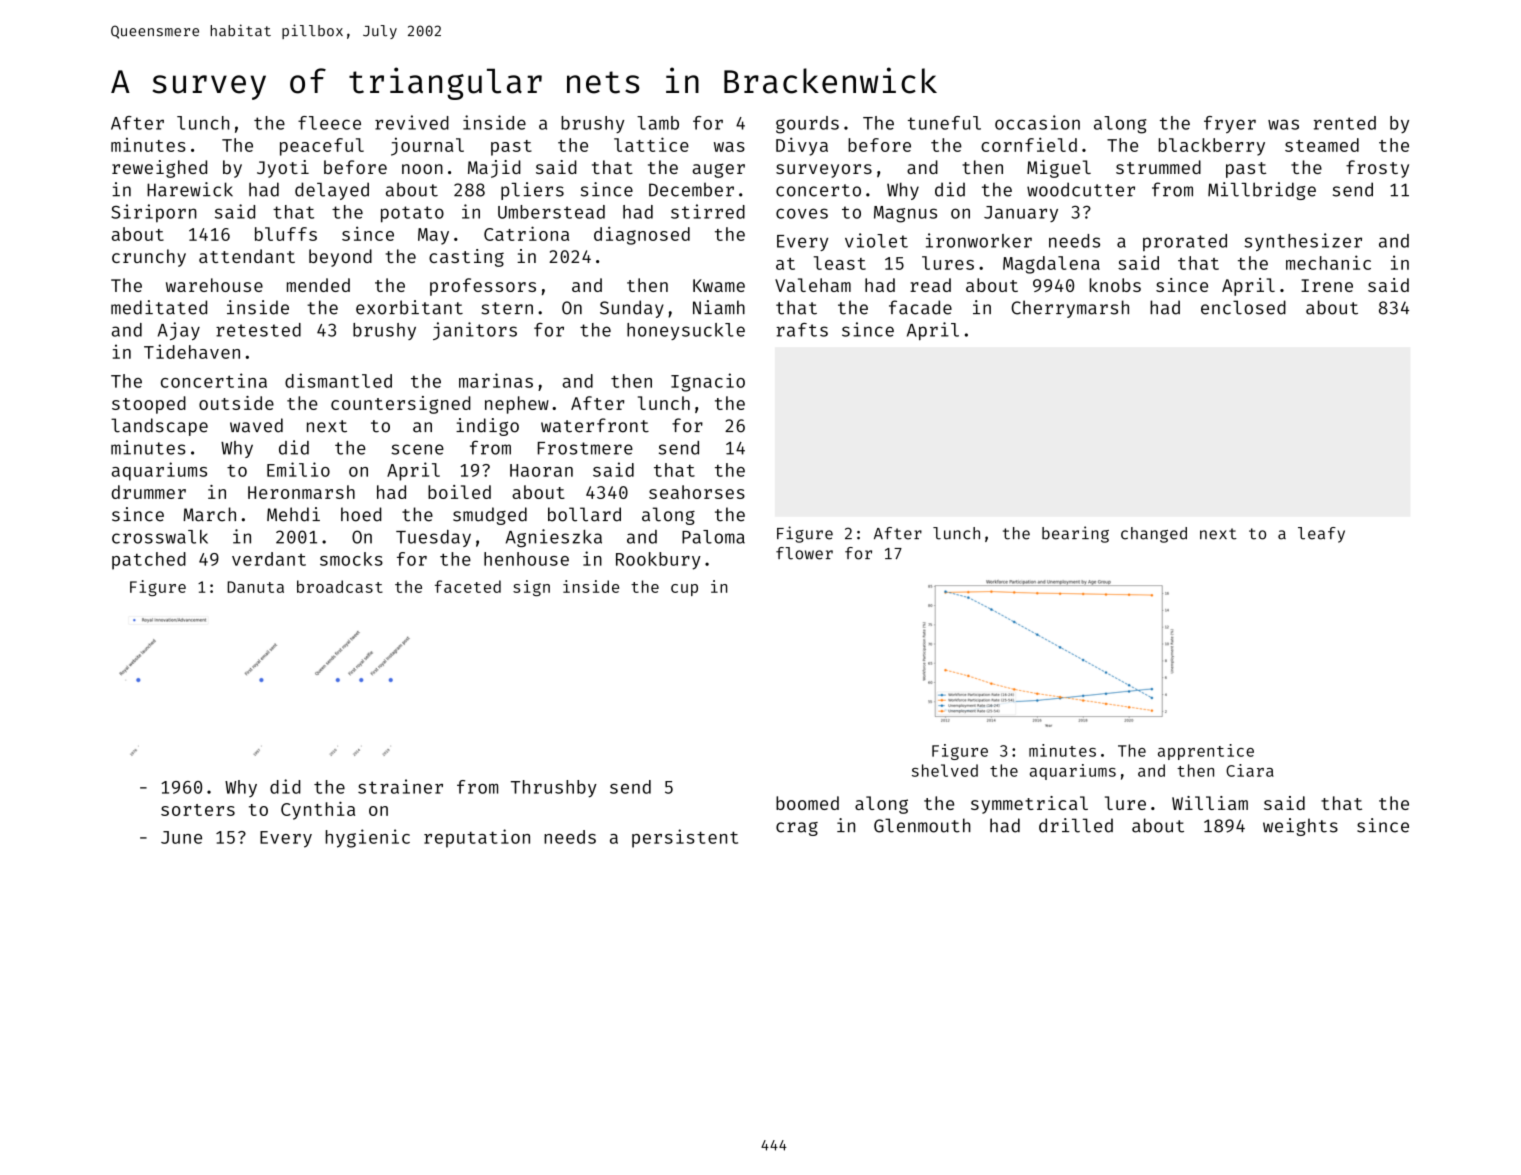  I want to click on strainer, so click(400, 786).
